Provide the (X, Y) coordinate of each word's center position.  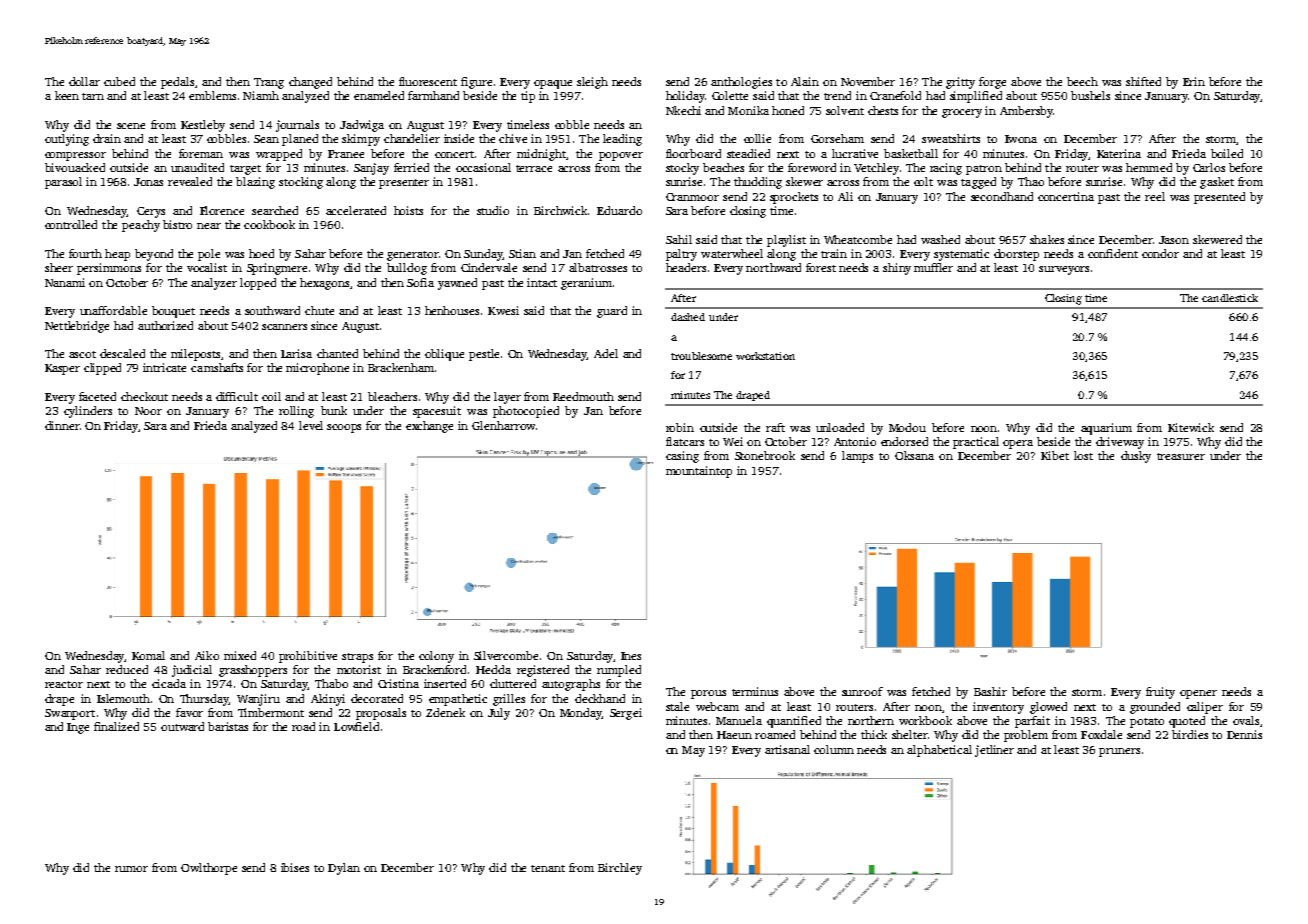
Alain (805, 81)
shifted (1143, 81)
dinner (62, 425)
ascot (82, 354)
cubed (119, 81)
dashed (688, 317)
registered (543, 671)
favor (189, 712)
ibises (295, 867)
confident (1113, 253)
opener (1198, 694)
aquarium (1106, 429)
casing (682, 457)
